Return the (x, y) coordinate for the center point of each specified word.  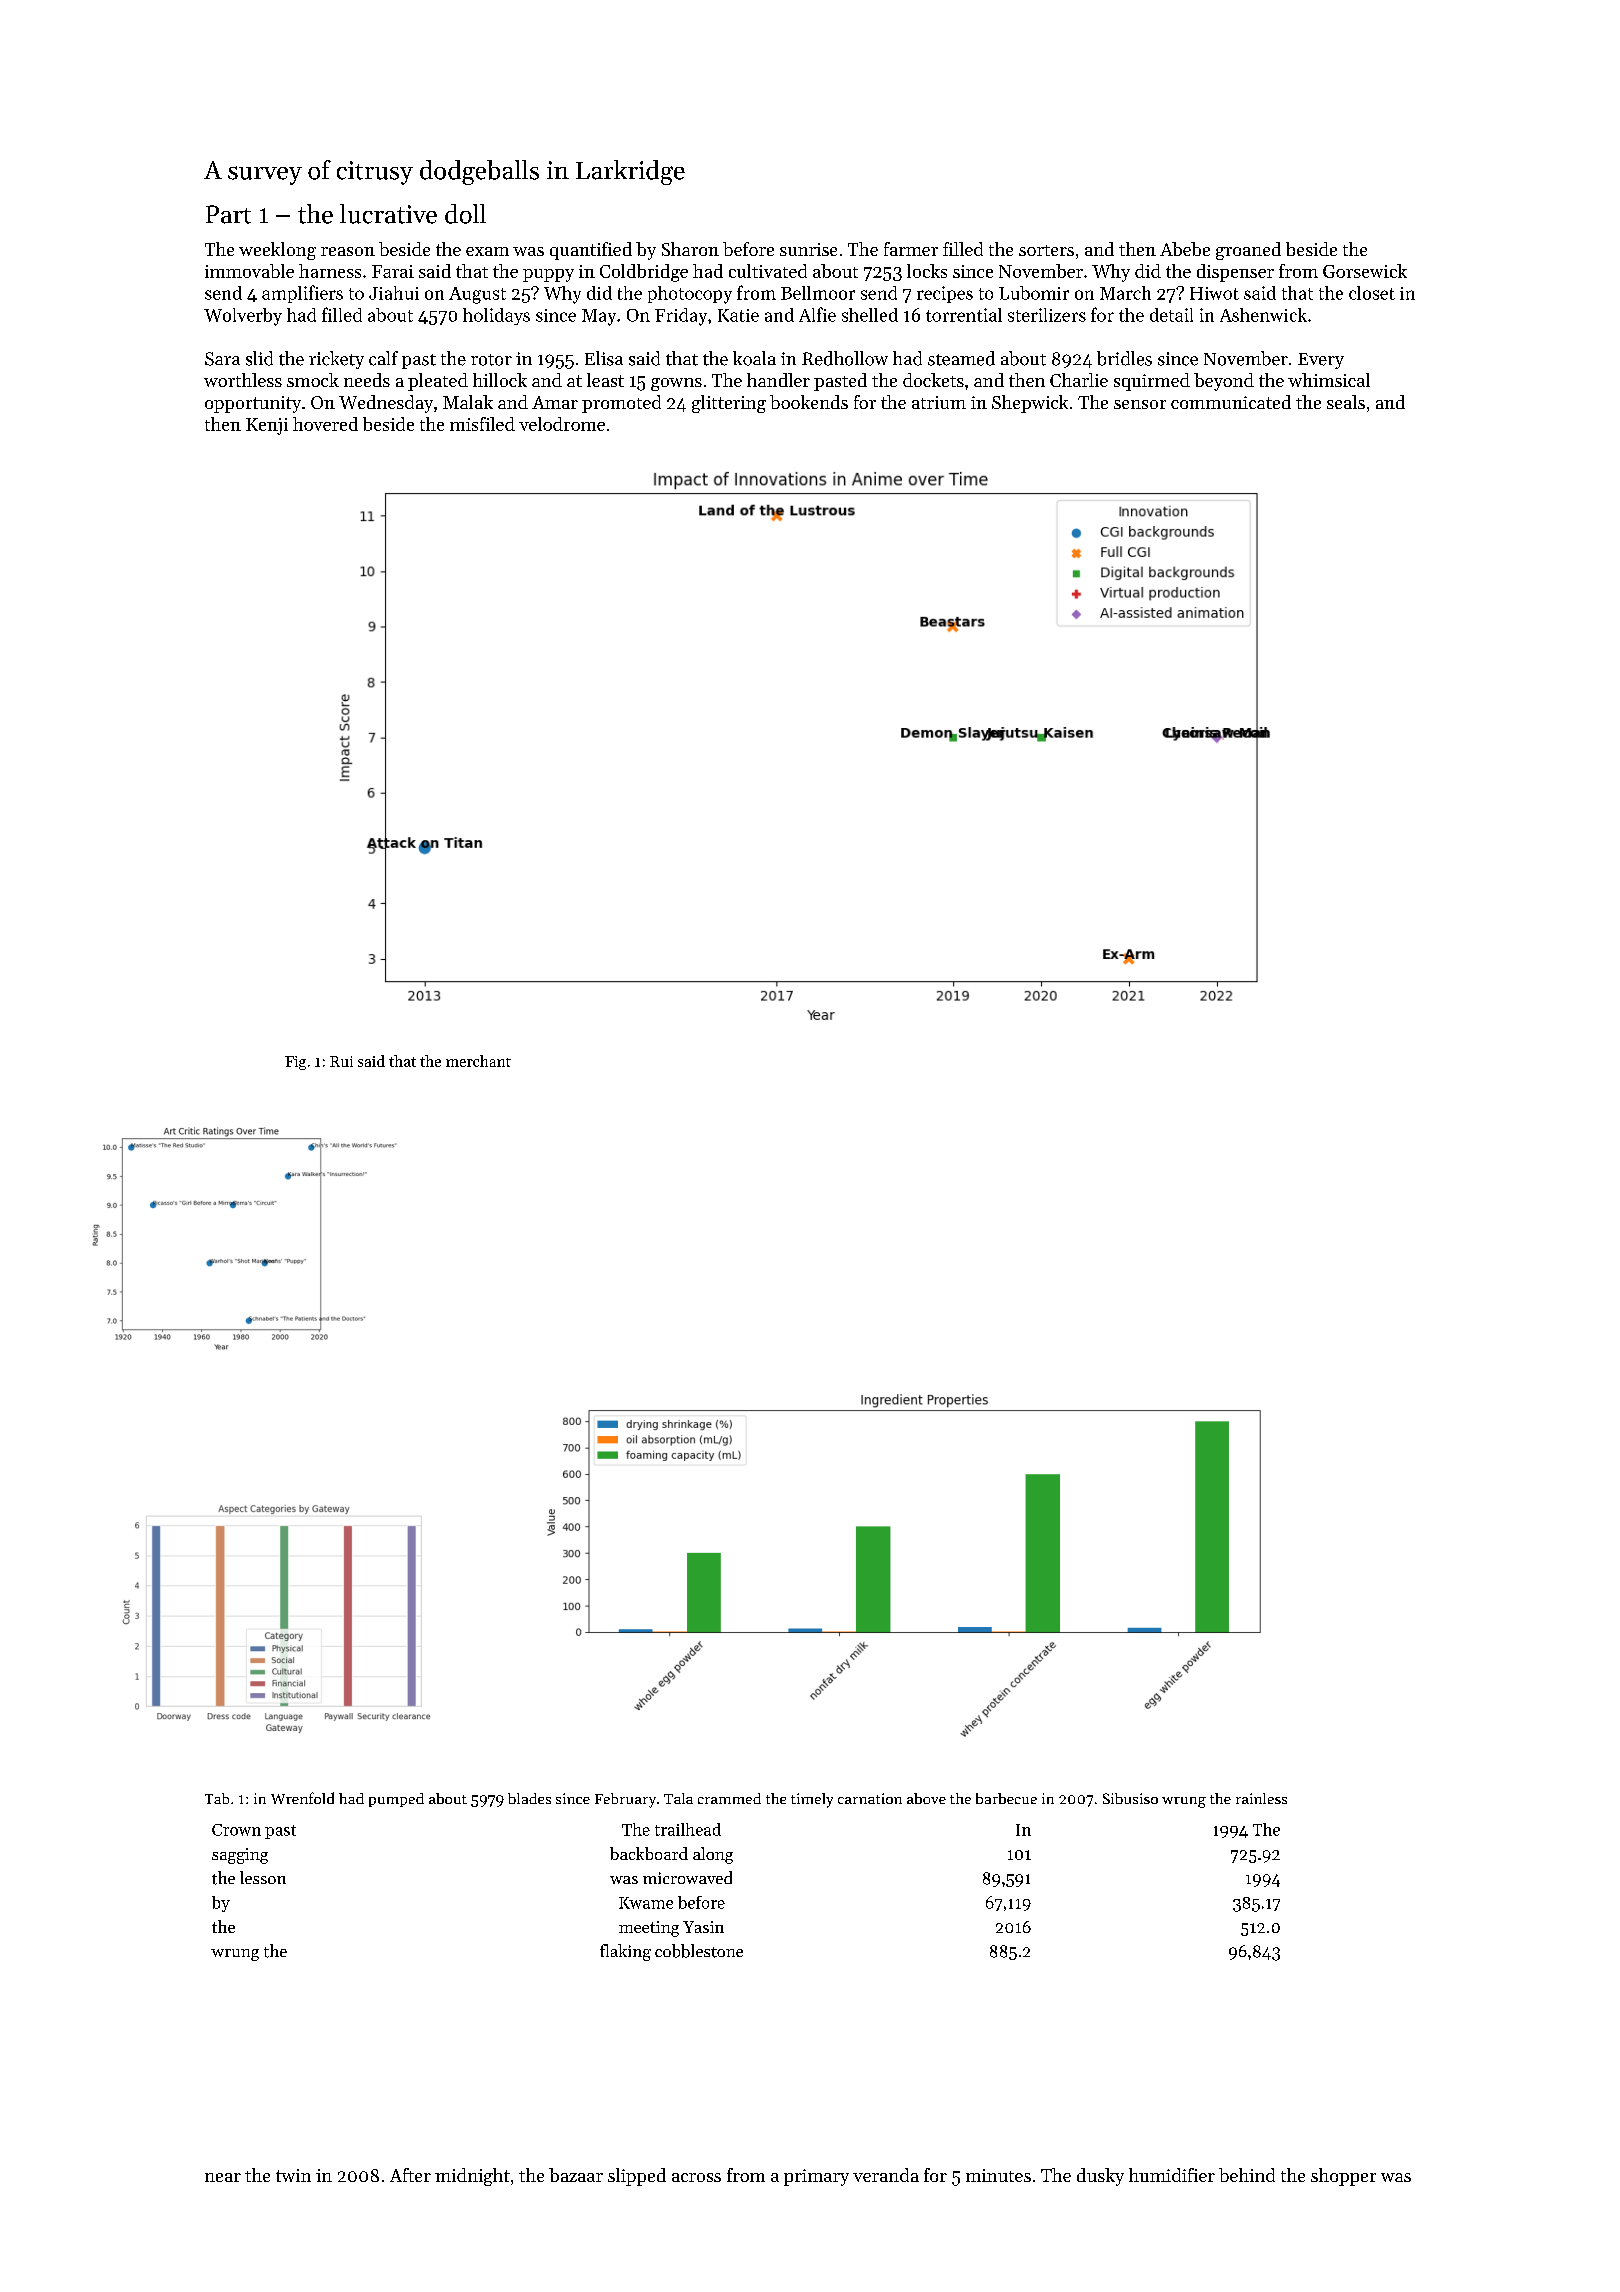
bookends (809, 402)
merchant (478, 1061)
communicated (1231, 402)
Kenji (267, 426)
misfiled (482, 424)
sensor (1140, 404)
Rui (341, 1061)
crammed (729, 1798)
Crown (236, 1830)
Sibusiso (1130, 1798)
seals (1346, 402)
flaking (625, 1952)
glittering (729, 404)
